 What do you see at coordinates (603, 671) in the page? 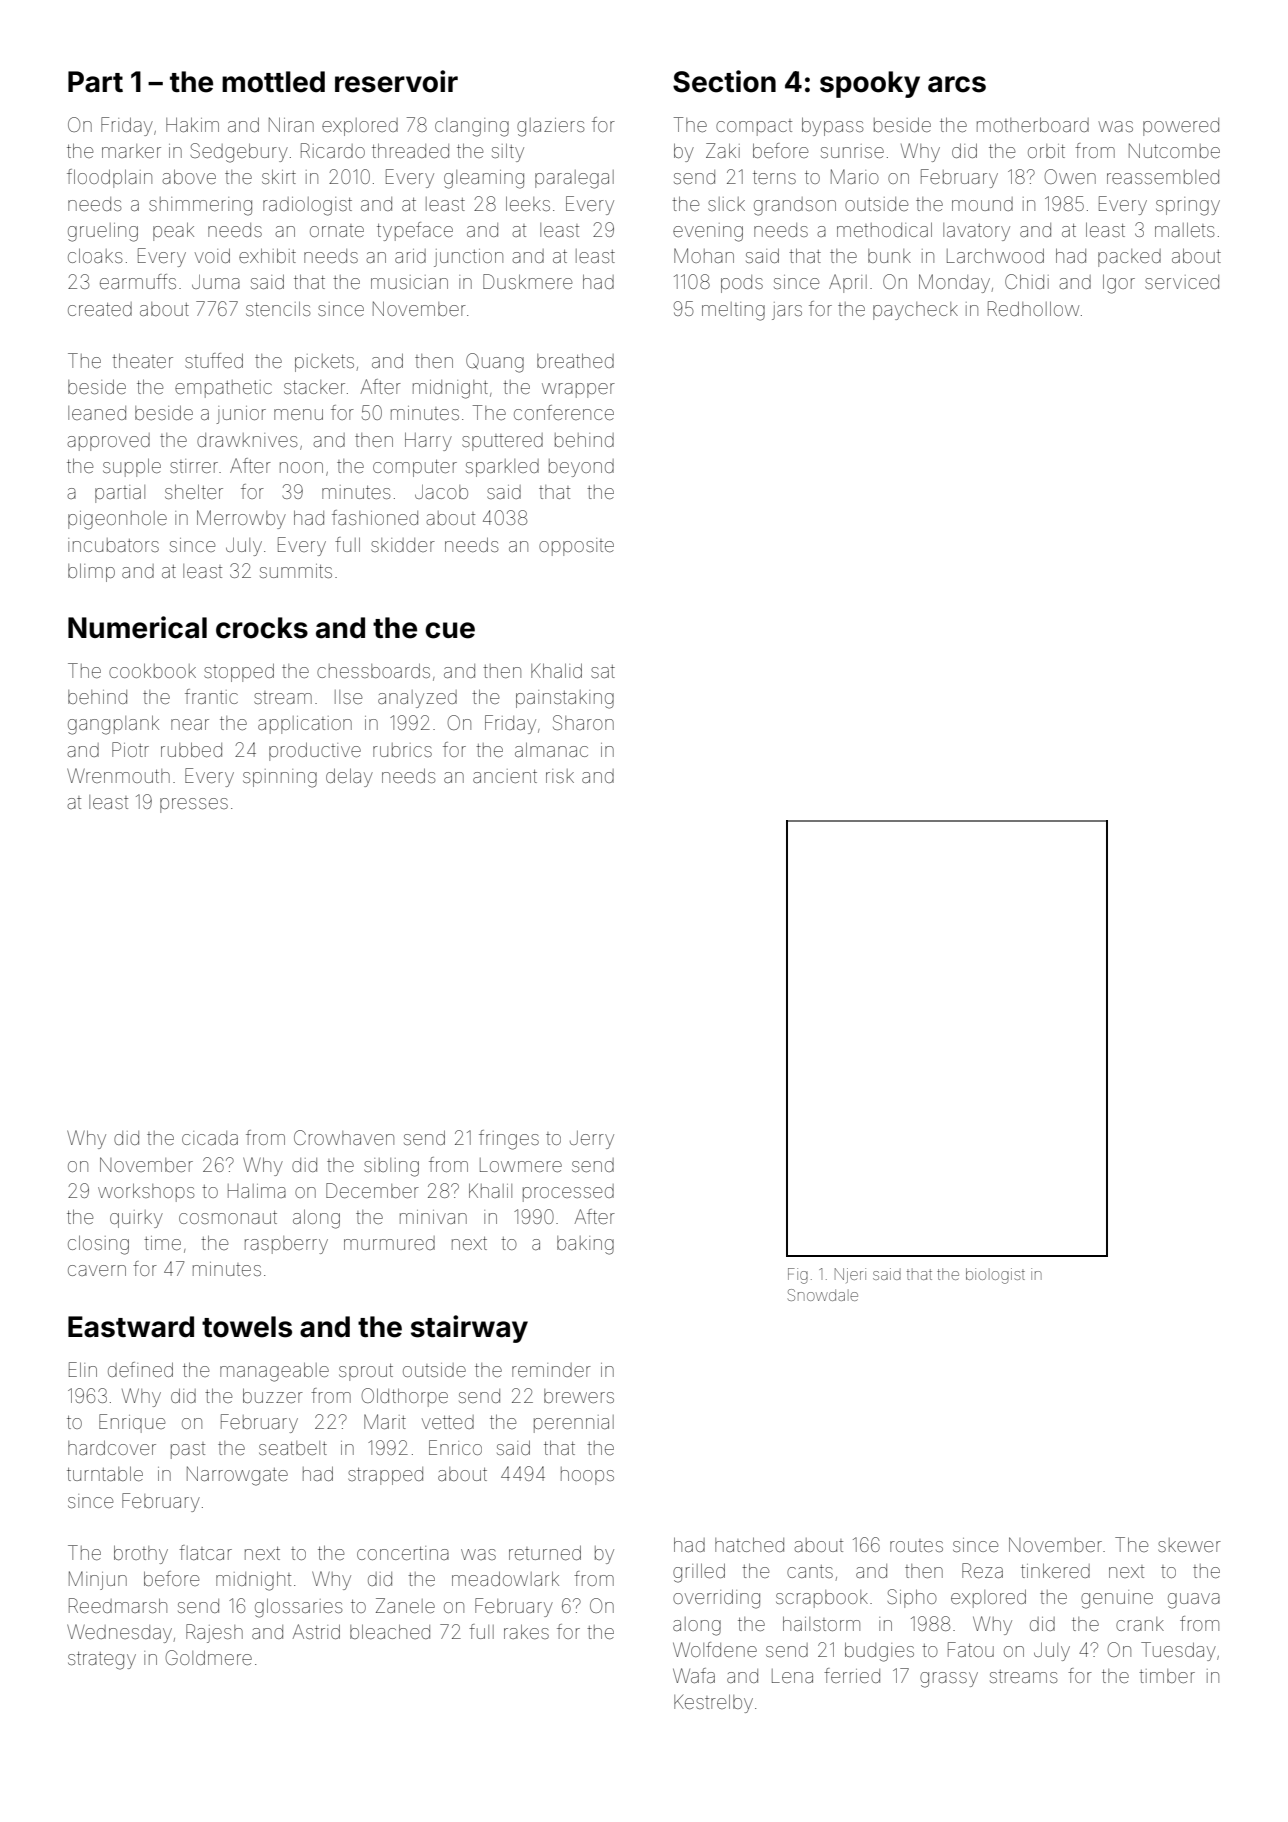
I see `sat` at bounding box center [603, 671].
